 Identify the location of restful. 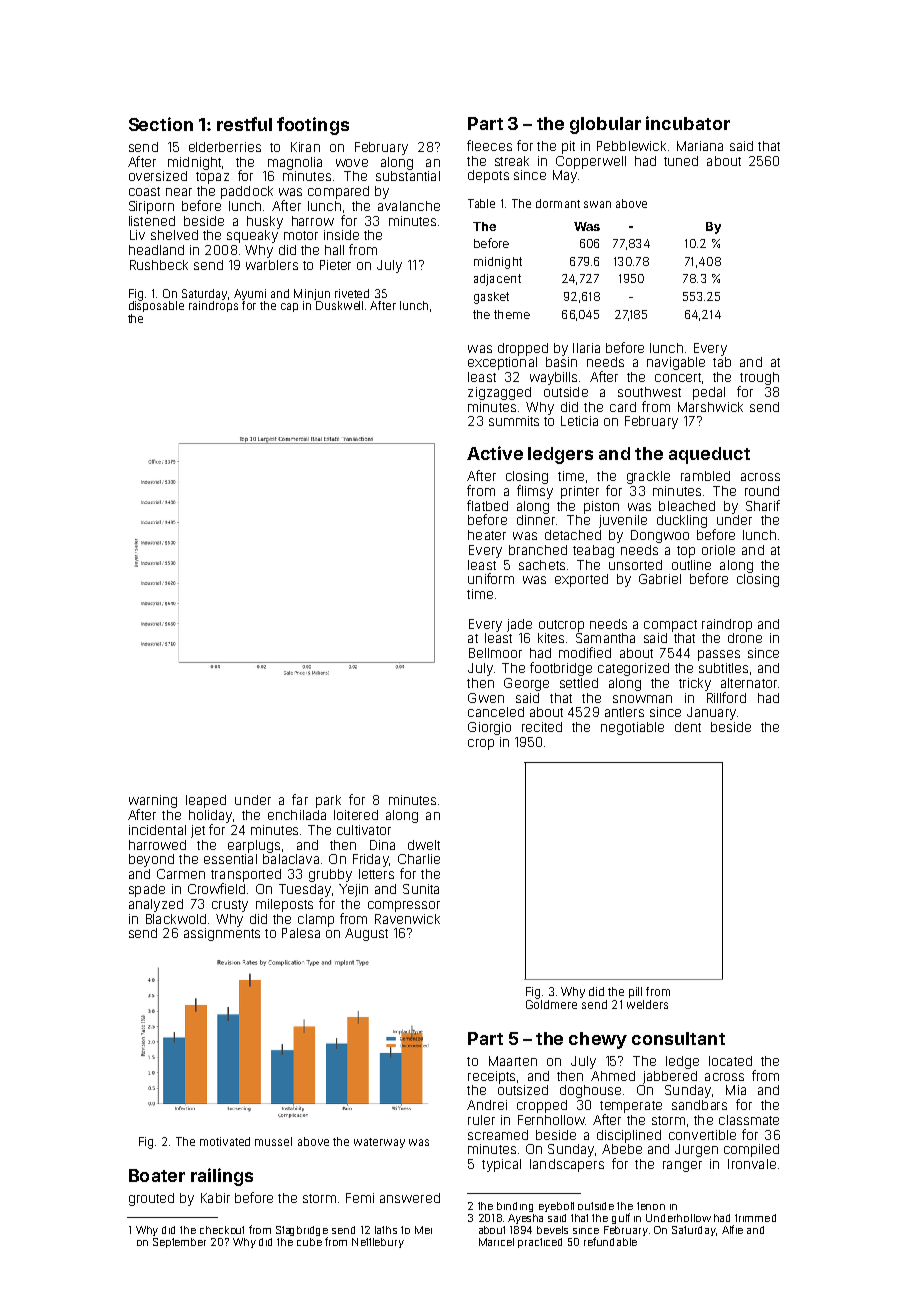
(244, 124).
